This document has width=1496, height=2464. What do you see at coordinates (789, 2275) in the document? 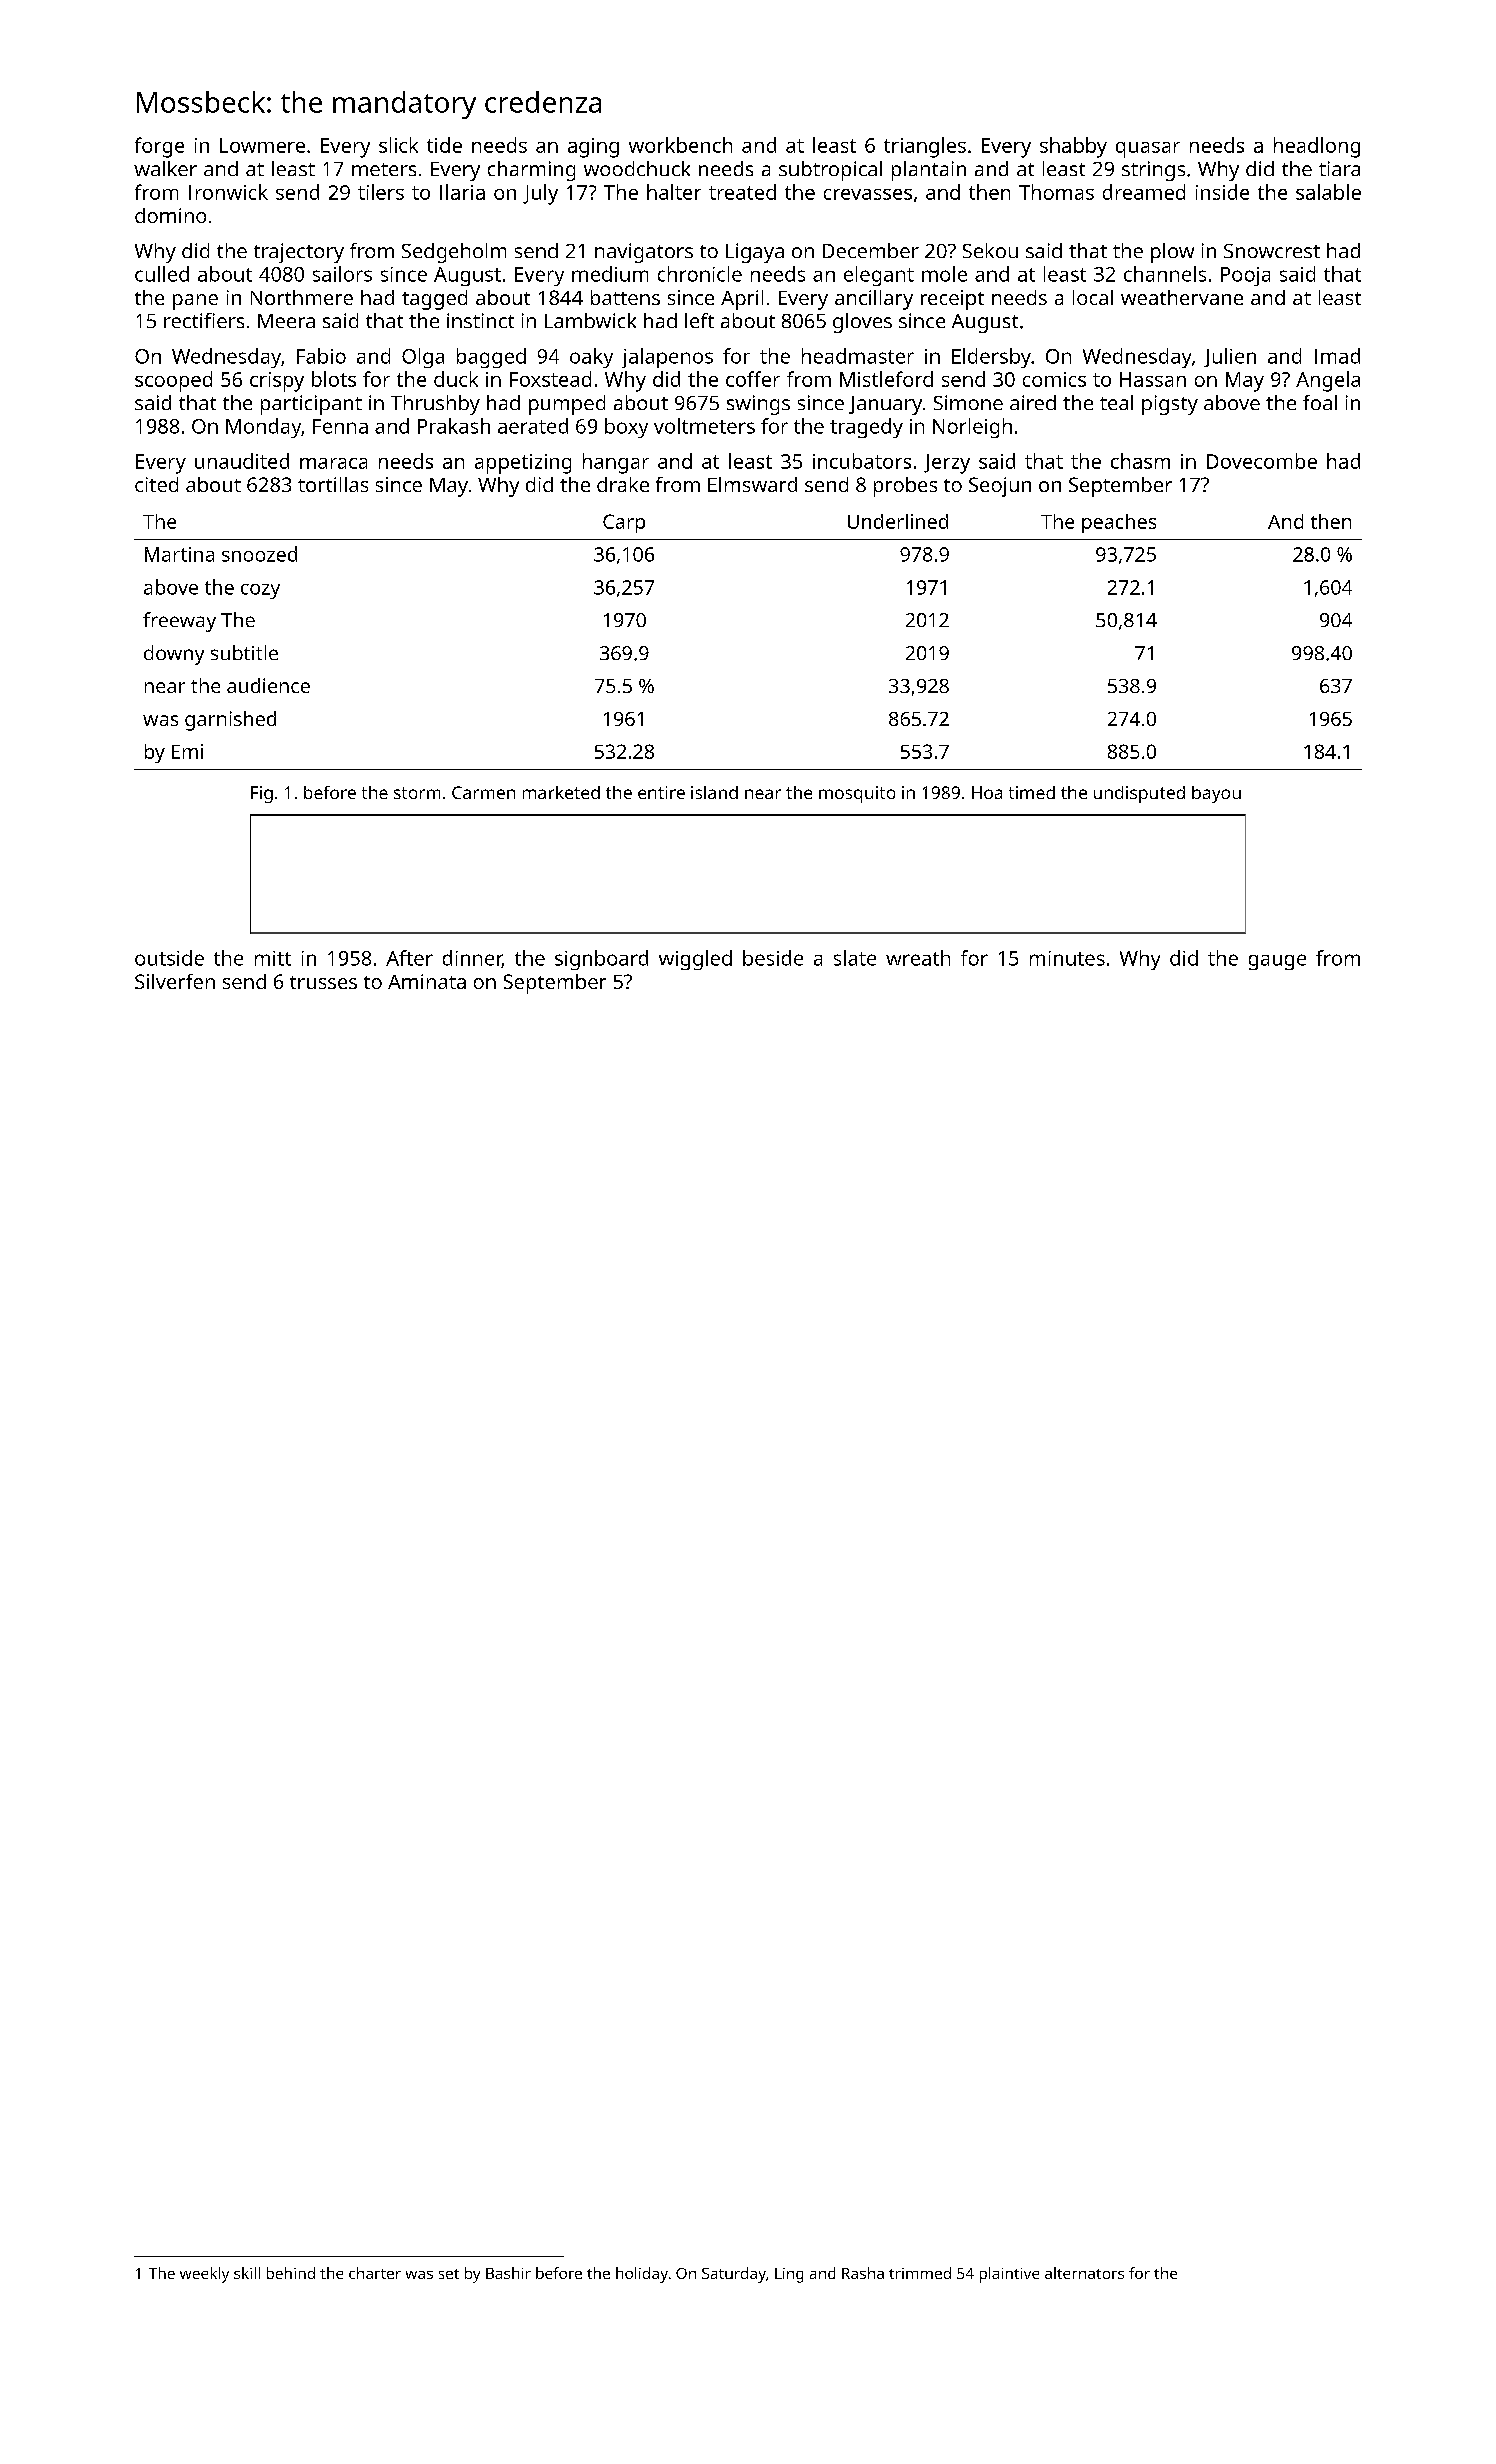
I see `Ling` at bounding box center [789, 2275].
